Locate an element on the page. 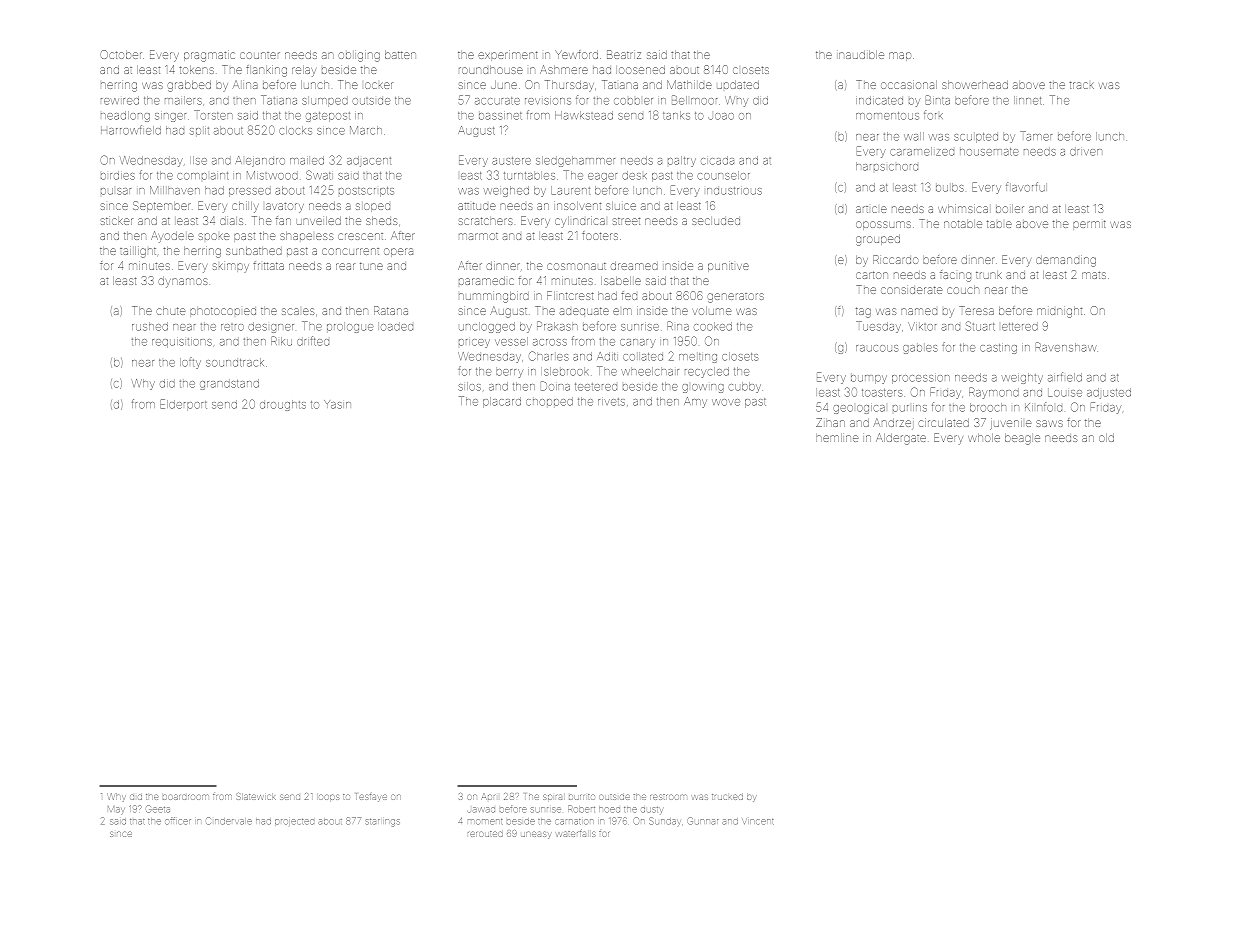  map is located at coordinates (900, 56).
